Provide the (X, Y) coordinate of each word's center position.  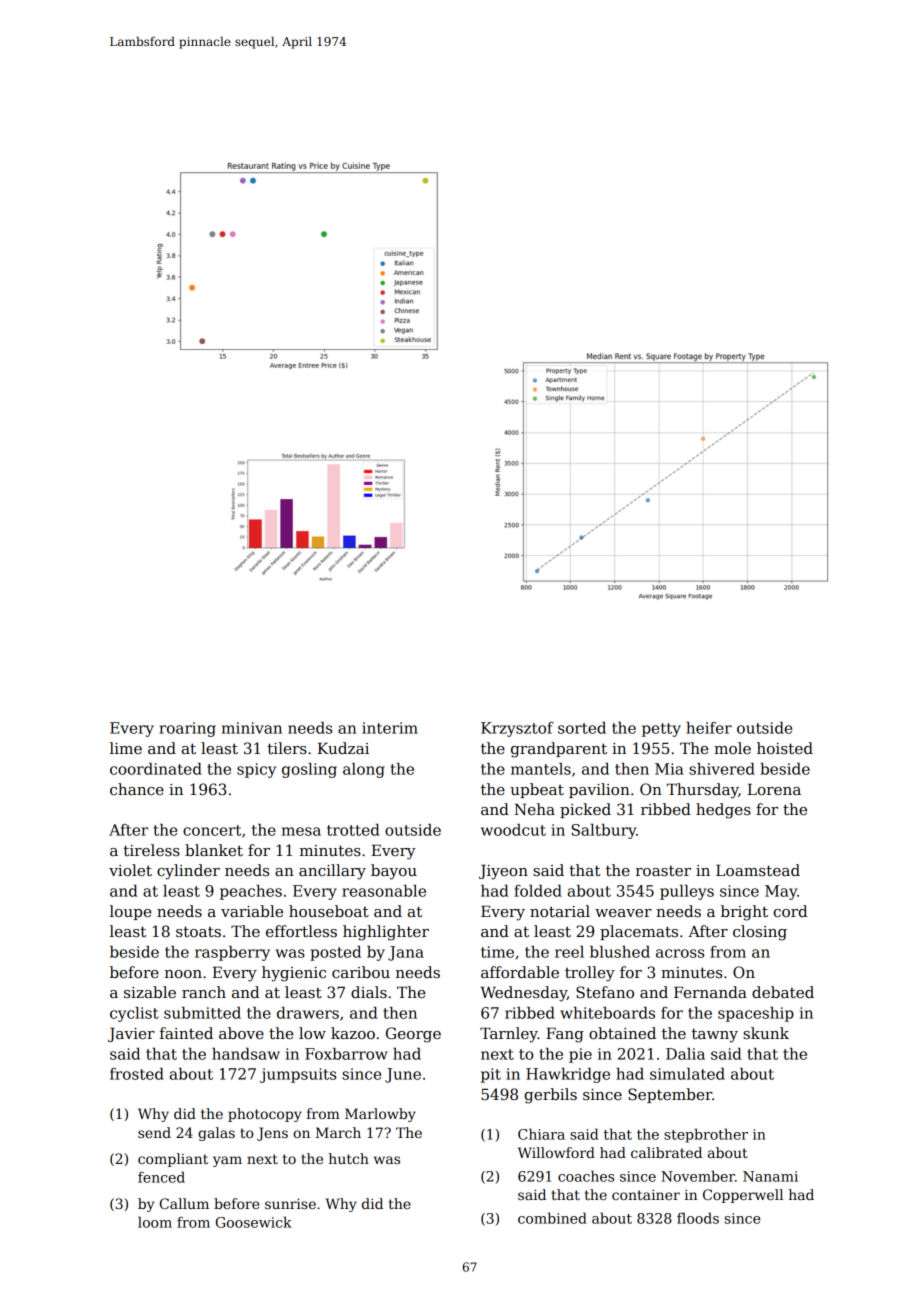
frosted (137, 1074)
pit (491, 1075)
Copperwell (743, 1196)
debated (783, 992)
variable (252, 911)
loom (155, 1222)
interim (390, 728)
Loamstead (758, 870)
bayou (394, 872)
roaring (187, 729)
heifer (709, 728)
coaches (586, 1176)
